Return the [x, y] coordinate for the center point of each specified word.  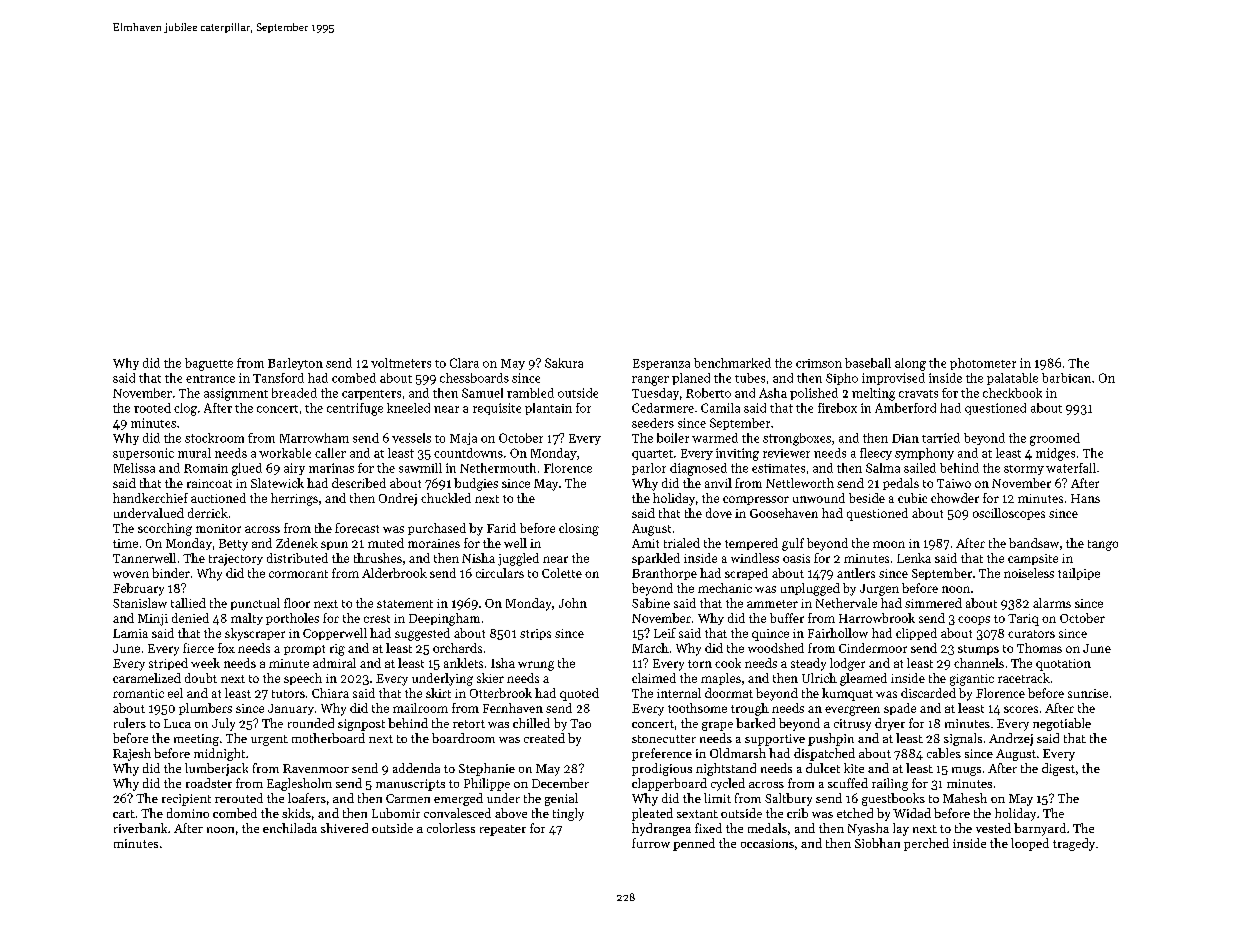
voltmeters [401, 363]
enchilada [290, 828]
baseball [868, 363]
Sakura [564, 363]
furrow [651, 843]
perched [926, 844]
